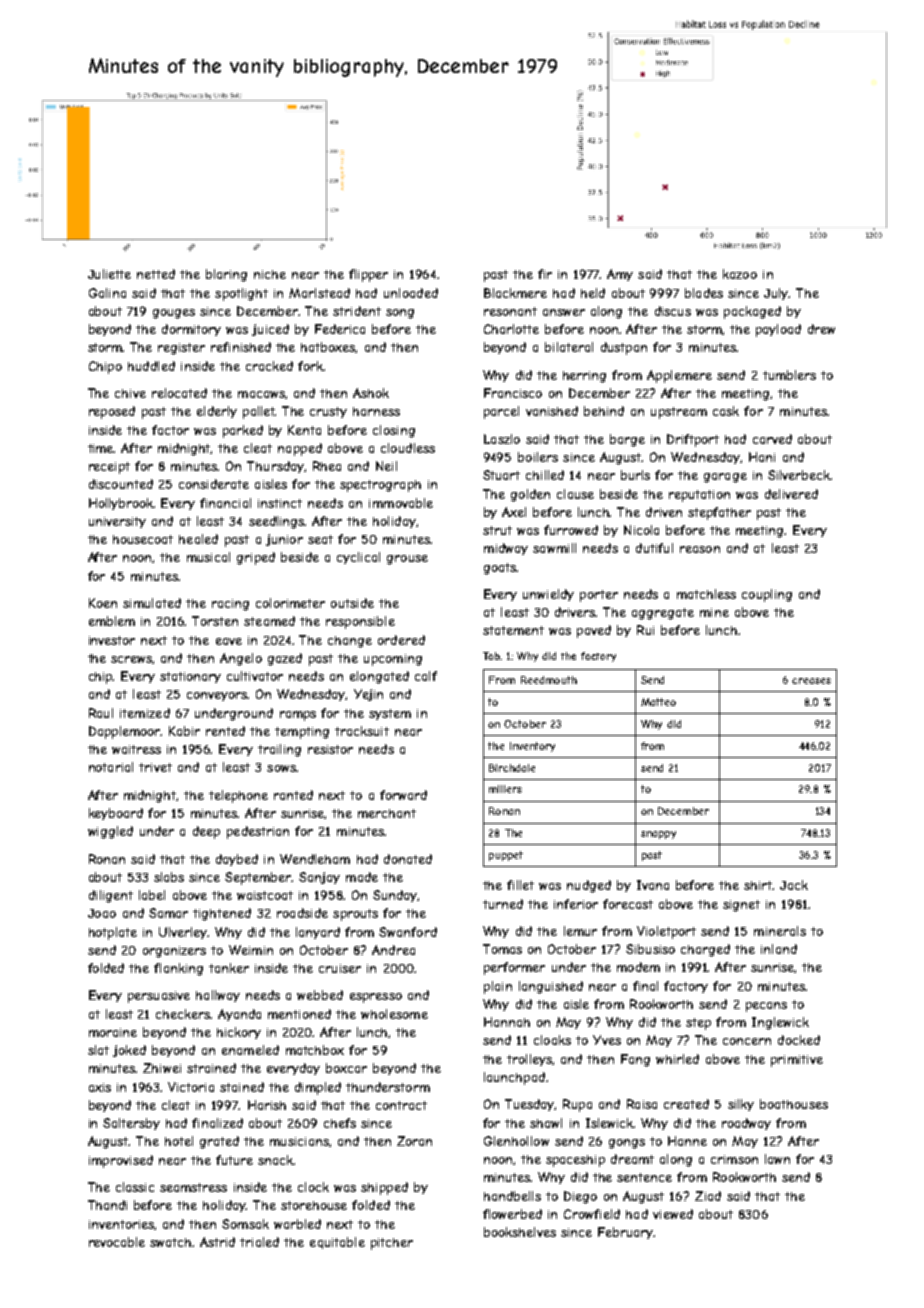 This screenshot has height=1308, width=924. Describe the element at coordinates (577, 1105) in the screenshot. I see `Rupa` at that location.
